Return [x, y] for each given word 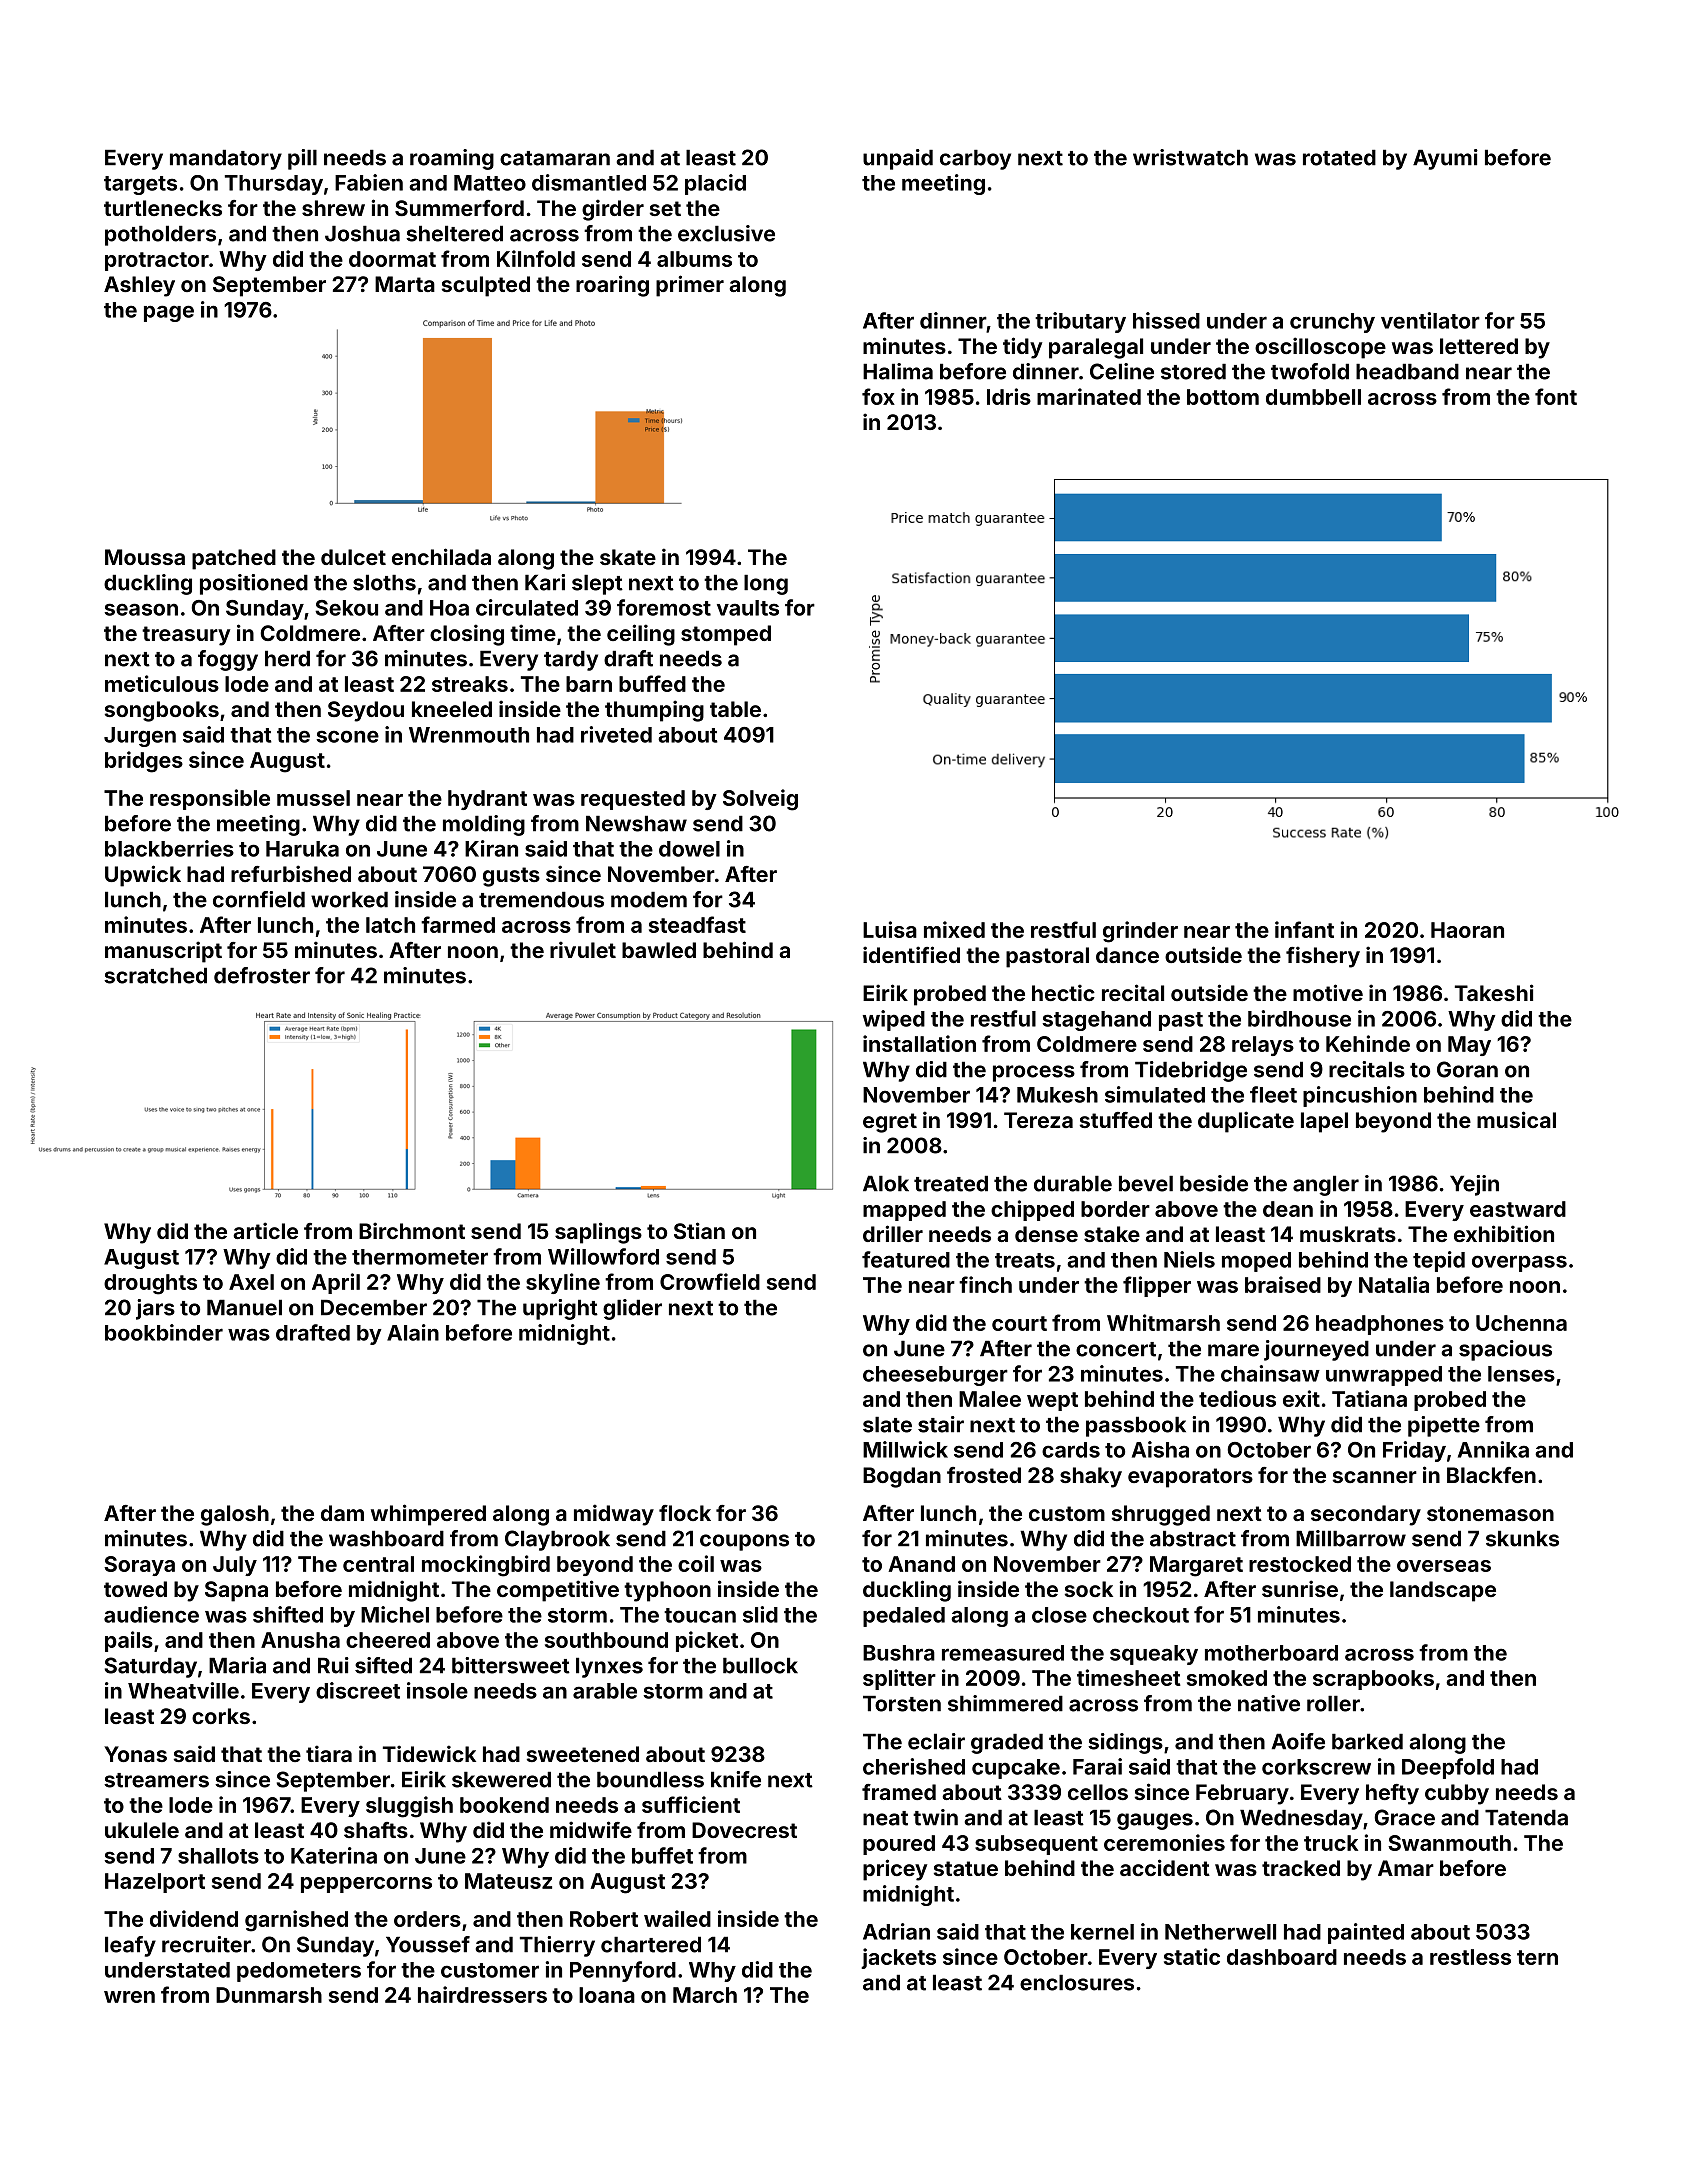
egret [890, 1123]
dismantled [589, 182]
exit [1301, 1398]
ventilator [1430, 320]
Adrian [896, 1931]
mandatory [226, 159]
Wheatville [183, 1690]
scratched [155, 975]
